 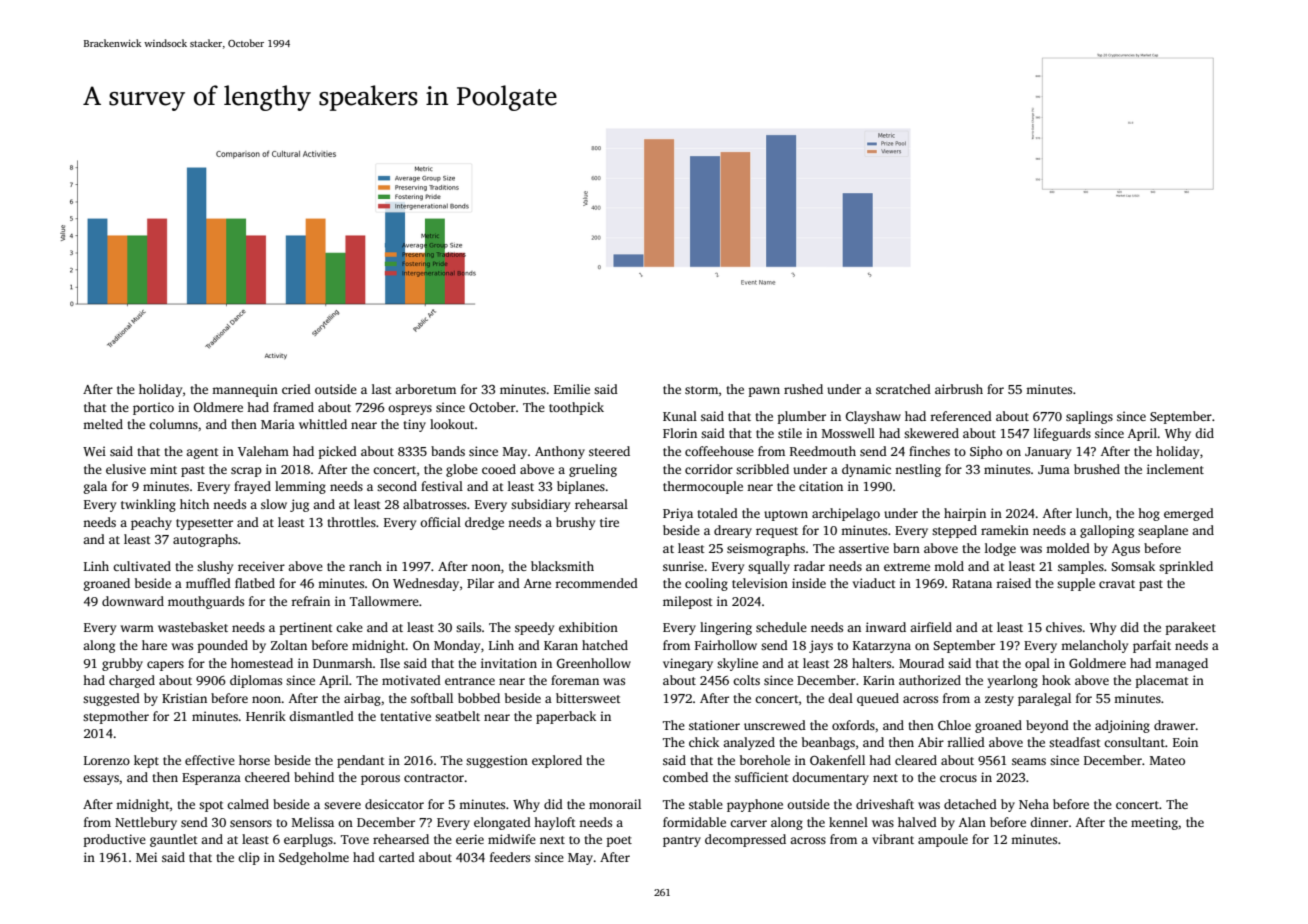 I want to click on managed, so click(x=1181, y=664).
